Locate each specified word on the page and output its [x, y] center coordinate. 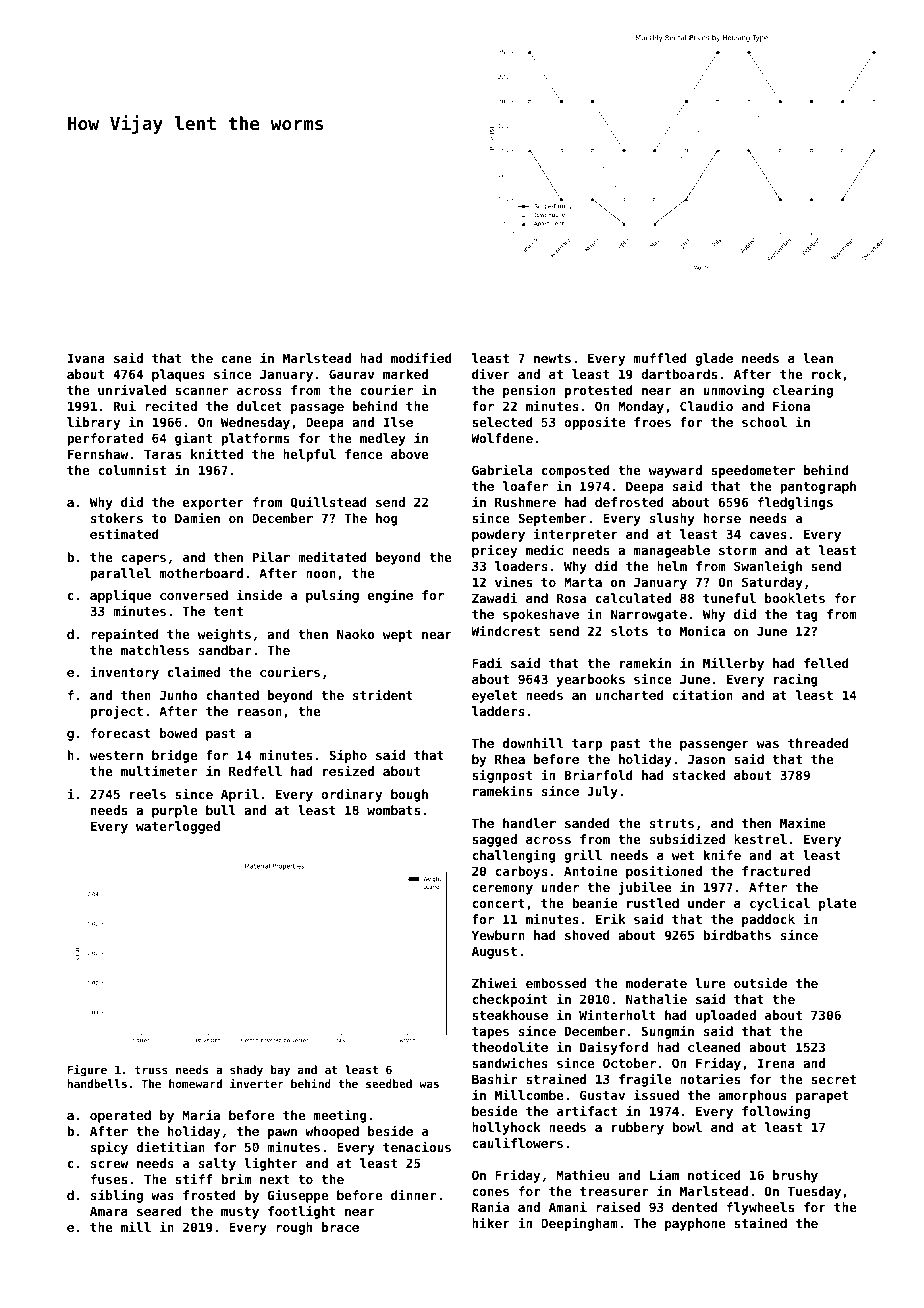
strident [383, 694]
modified [421, 357]
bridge [174, 756]
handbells [97, 1083]
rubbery [638, 1128]
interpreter [576, 535]
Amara [109, 1211]
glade [714, 359]
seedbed [389, 1083]
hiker [491, 1222]
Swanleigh [768, 567]
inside [259, 594]
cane [236, 359]
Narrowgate [649, 615]
